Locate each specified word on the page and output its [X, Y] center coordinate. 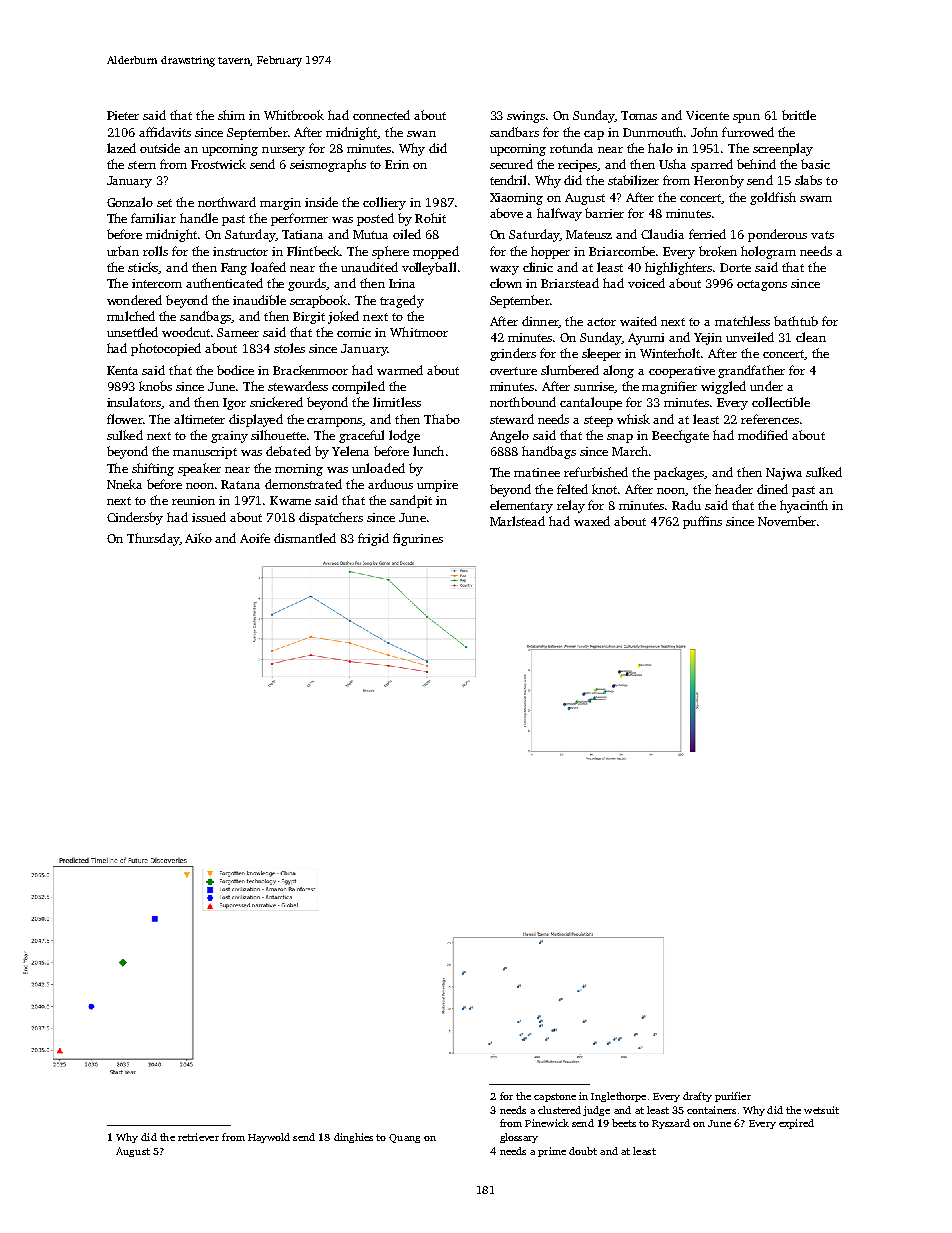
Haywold [269, 1138]
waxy [504, 270]
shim [231, 115]
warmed [400, 370]
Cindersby [135, 518]
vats [822, 235]
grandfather [751, 371]
